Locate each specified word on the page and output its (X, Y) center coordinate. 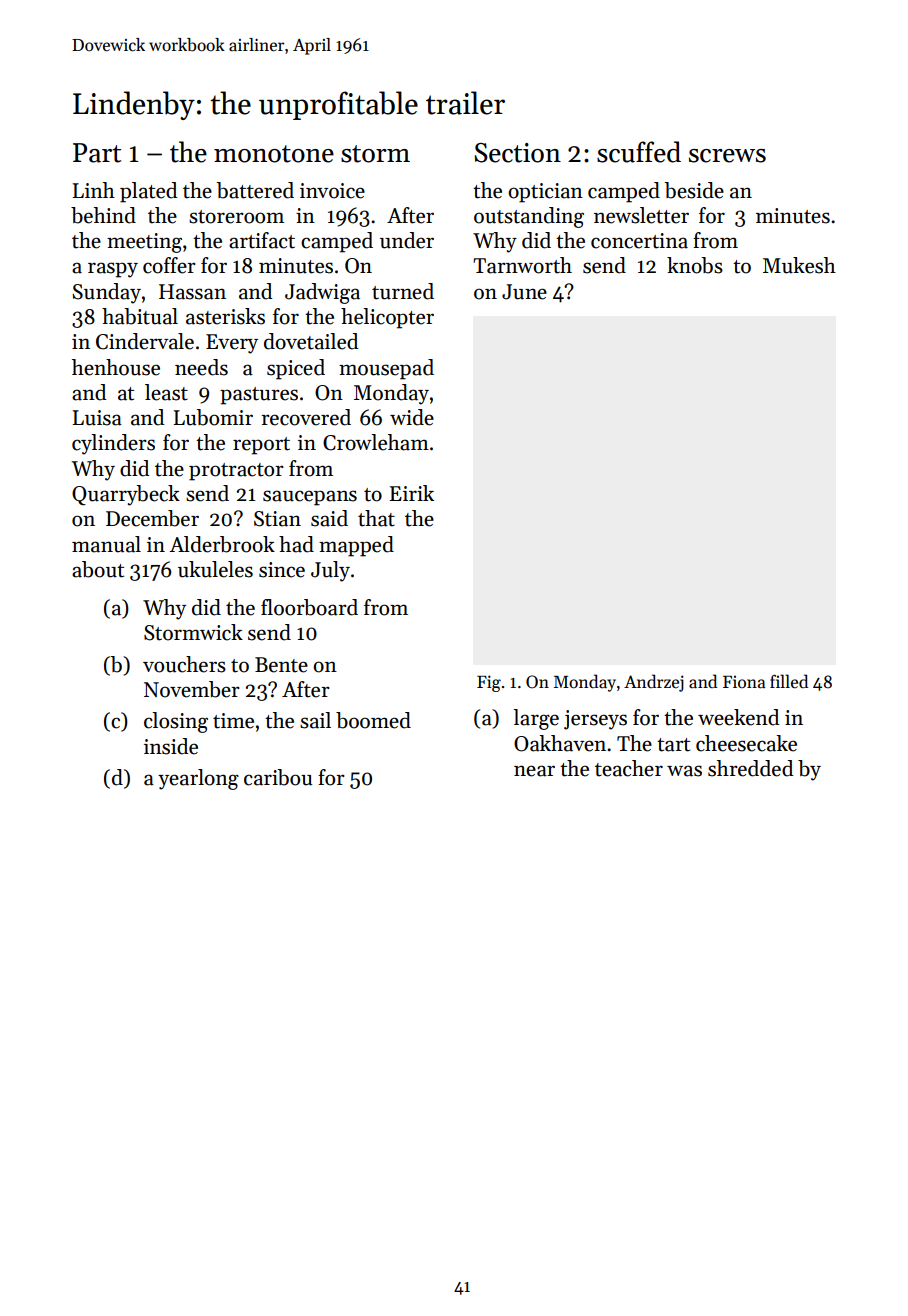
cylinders (113, 444)
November (192, 689)
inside (171, 746)
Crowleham (376, 442)
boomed (373, 720)
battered (255, 190)
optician (545, 193)
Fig (489, 683)
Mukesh (799, 265)
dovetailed (311, 341)
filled (789, 681)
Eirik (412, 493)
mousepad (386, 369)
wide (412, 417)
